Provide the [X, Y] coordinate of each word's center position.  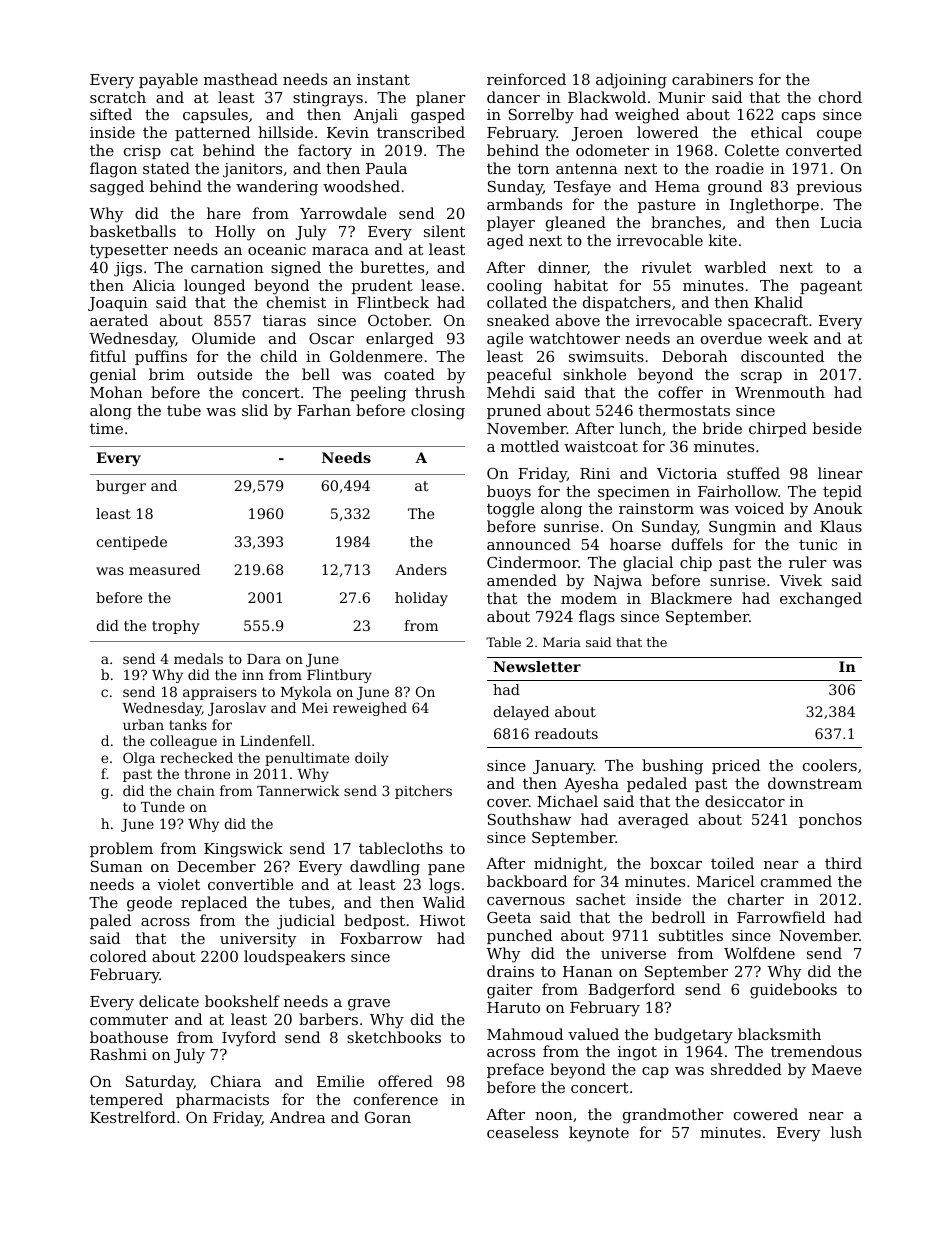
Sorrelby [541, 116]
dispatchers [627, 303]
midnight [568, 865]
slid [255, 410]
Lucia [841, 222]
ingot [637, 1053]
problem [121, 849]
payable [168, 81]
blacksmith [779, 1034]
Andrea [298, 1117]
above [578, 320]
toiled [732, 863]
